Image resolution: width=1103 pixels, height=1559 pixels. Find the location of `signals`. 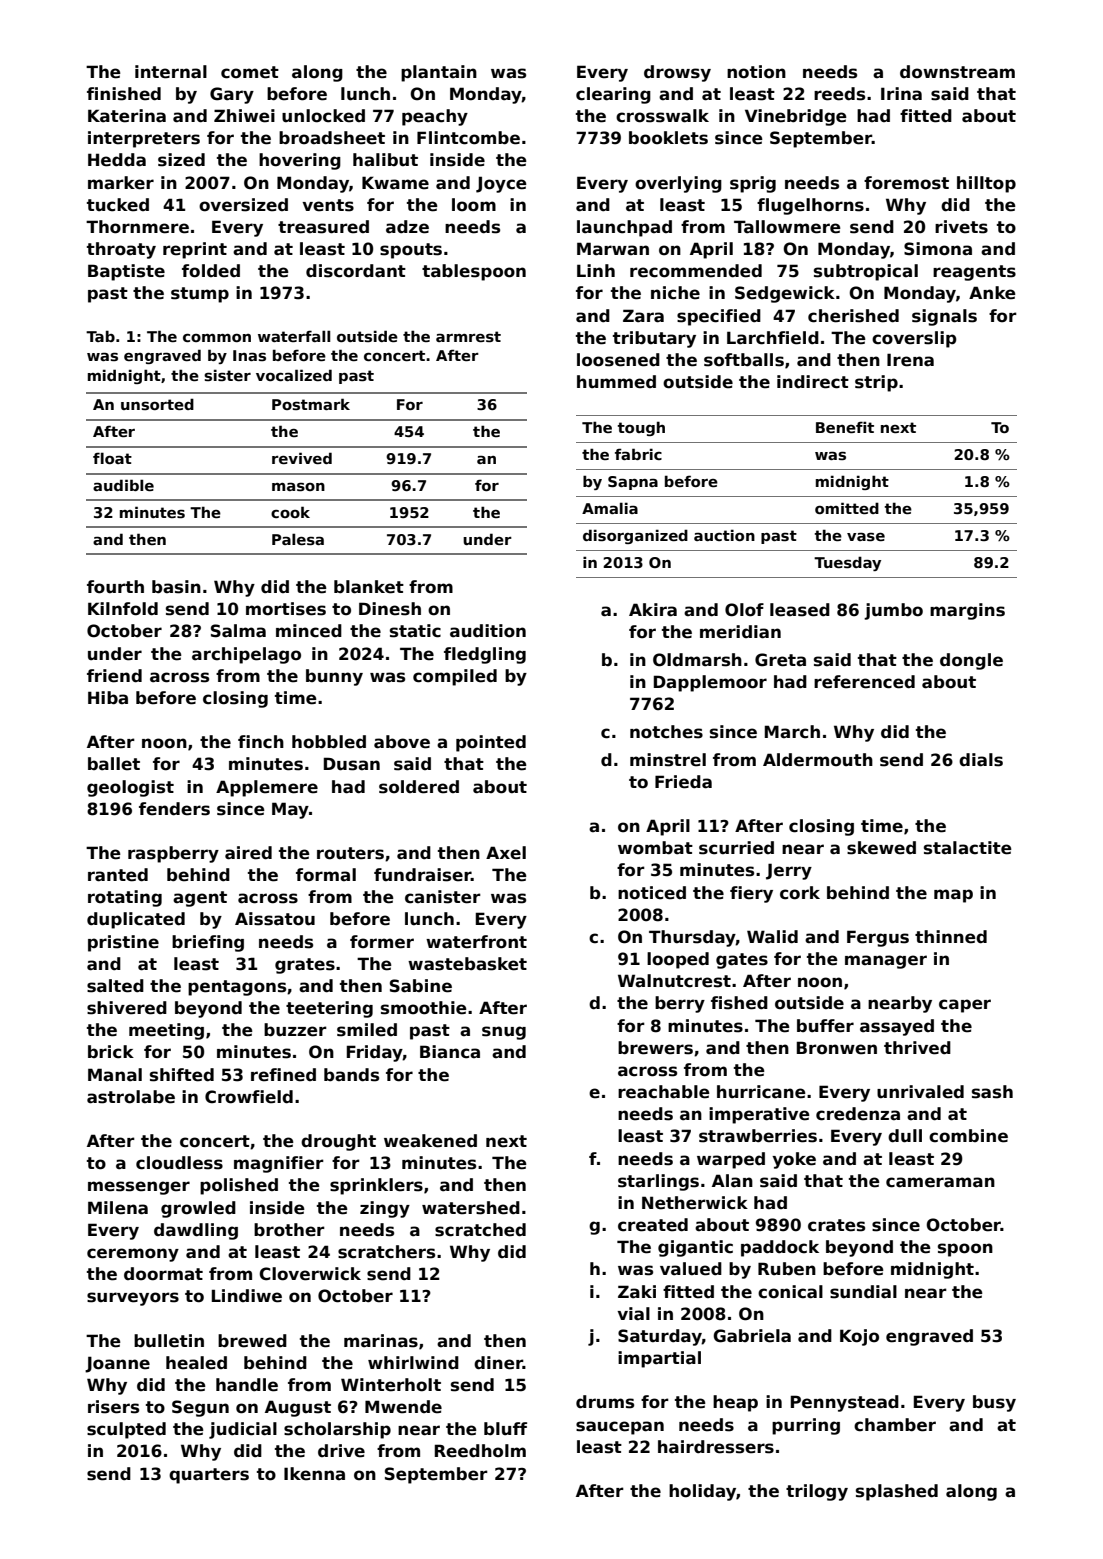

signals is located at coordinates (944, 317).
